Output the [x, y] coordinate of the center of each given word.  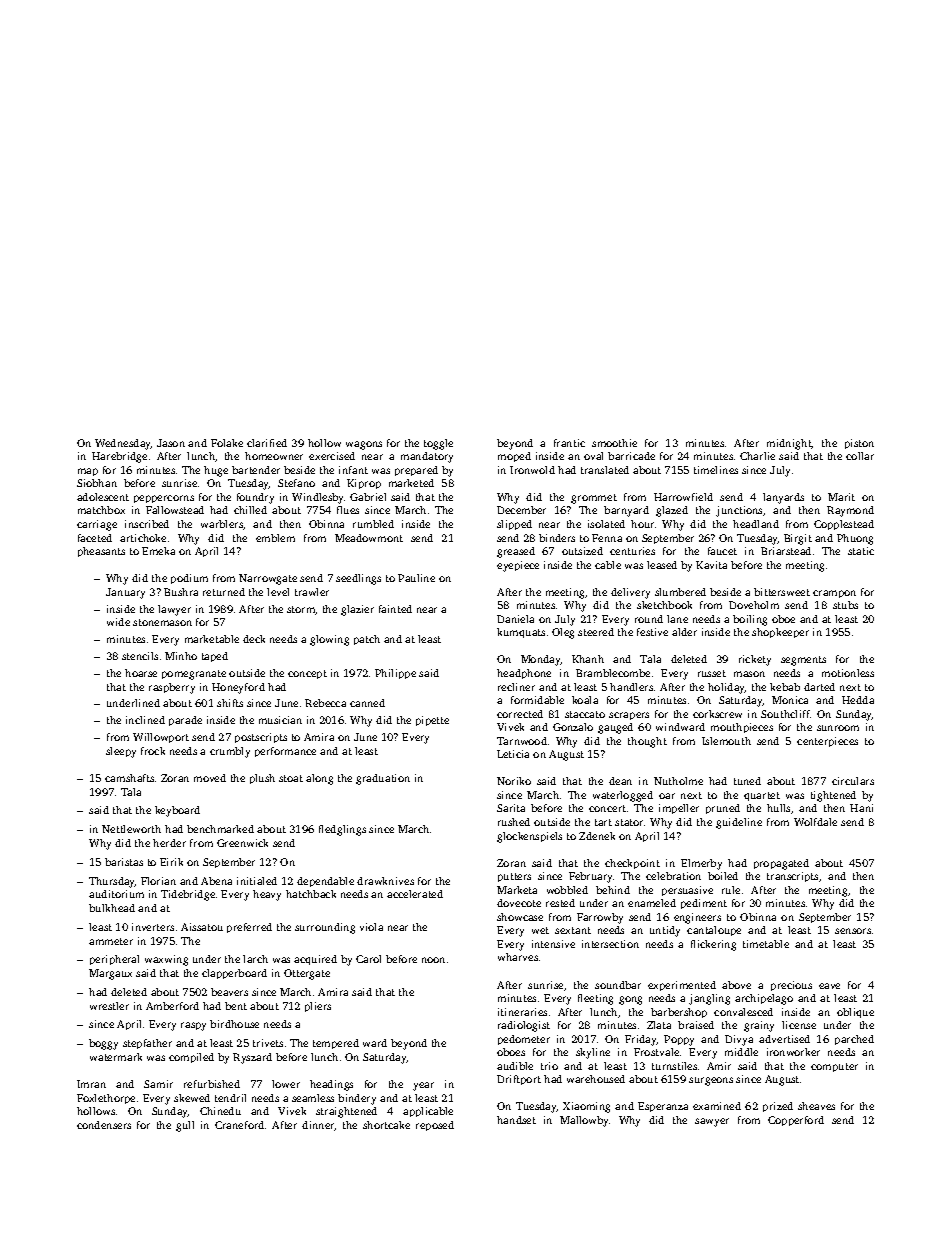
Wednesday [123, 444]
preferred [249, 928]
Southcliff [786, 714]
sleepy [121, 752]
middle [741, 1052]
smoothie [614, 443]
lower [286, 1084]
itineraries [522, 1012]
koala [585, 700]
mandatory [427, 457]
